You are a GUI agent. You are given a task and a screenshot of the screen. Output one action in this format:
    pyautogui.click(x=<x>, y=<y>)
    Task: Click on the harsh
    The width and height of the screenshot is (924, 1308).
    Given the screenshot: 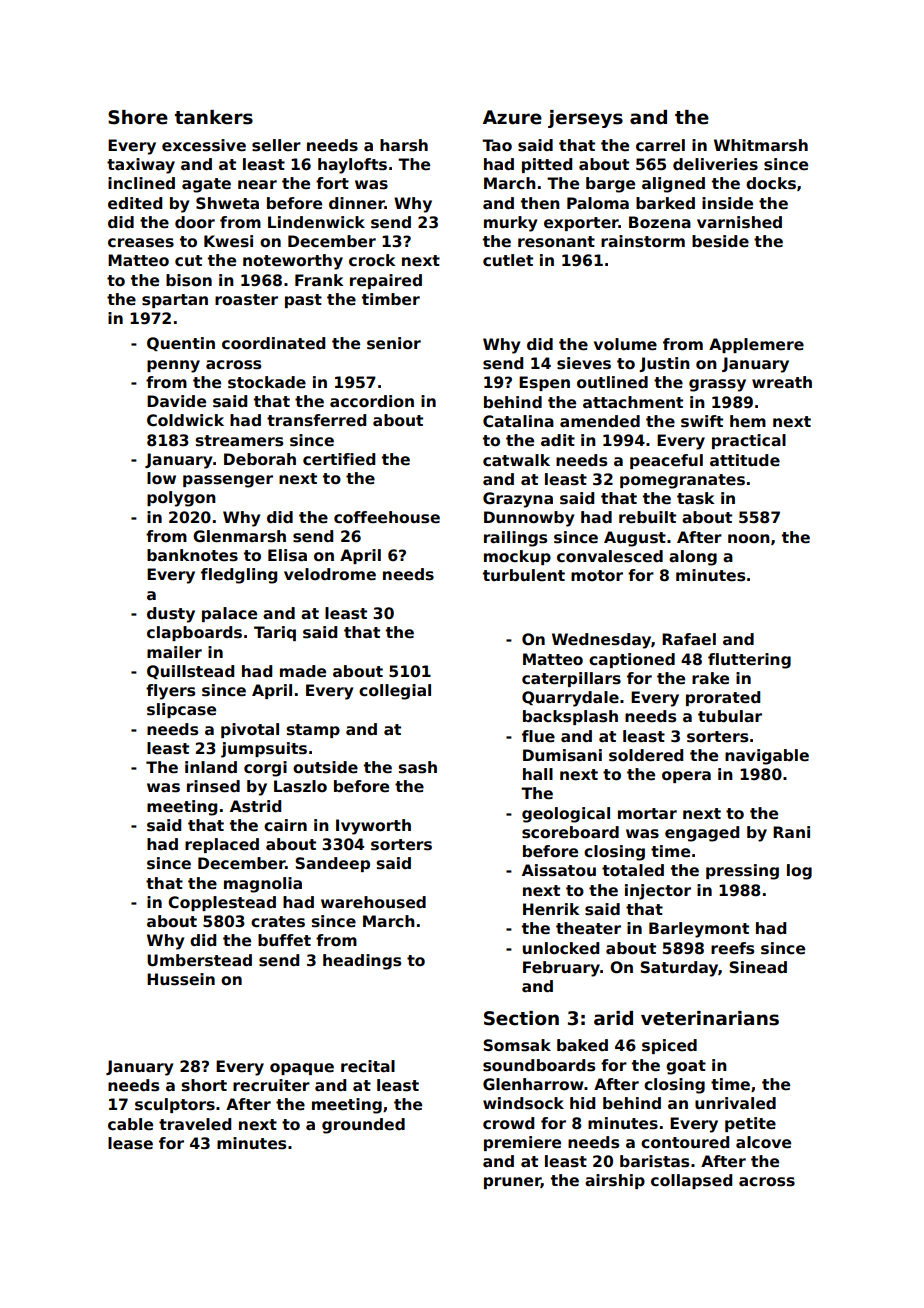 What is the action you would take?
    pyautogui.click(x=404, y=145)
